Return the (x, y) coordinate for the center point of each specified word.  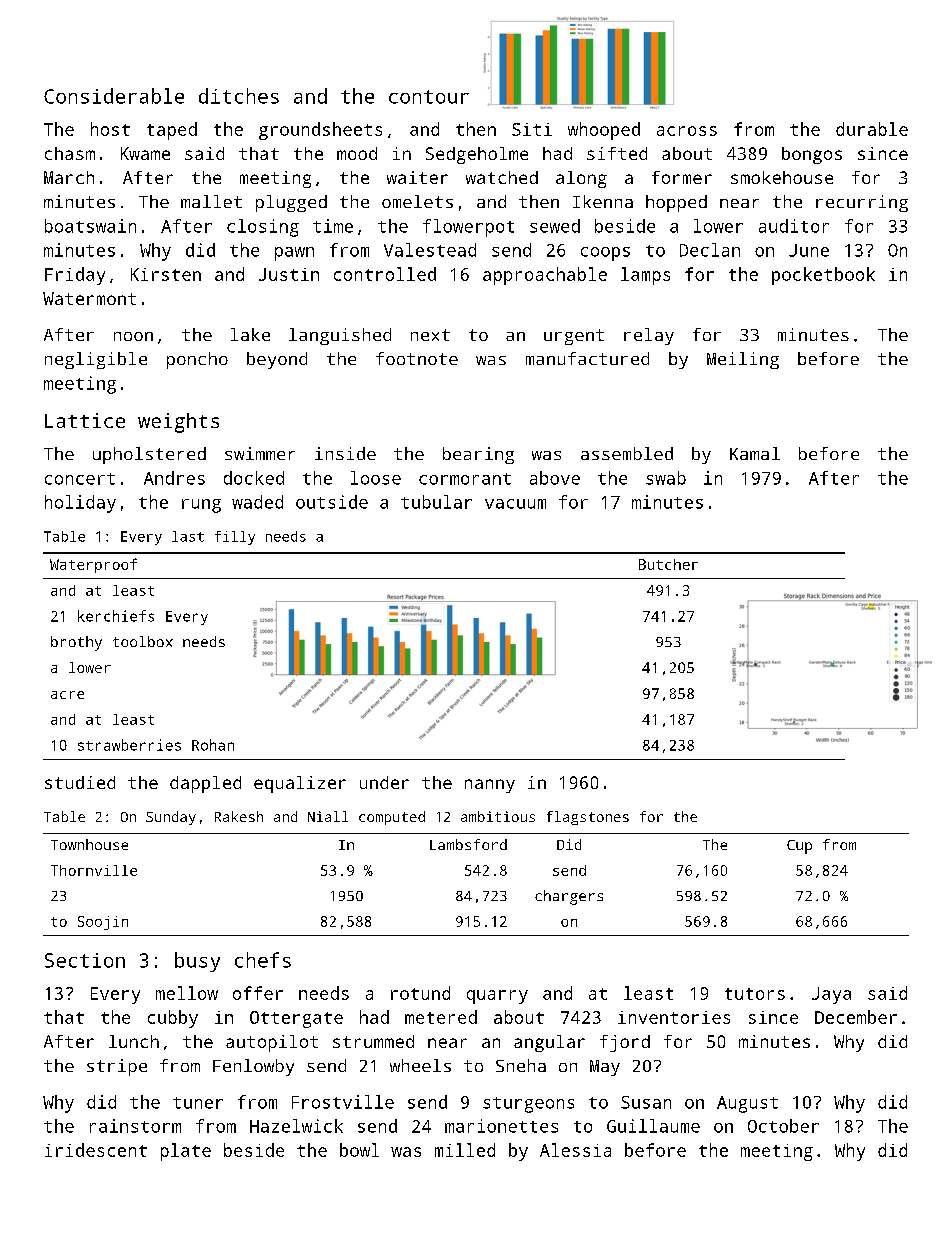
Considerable (114, 96)
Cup (799, 847)
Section (85, 960)
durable (872, 129)
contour (429, 97)
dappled (205, 784)
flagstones (588, 818)
